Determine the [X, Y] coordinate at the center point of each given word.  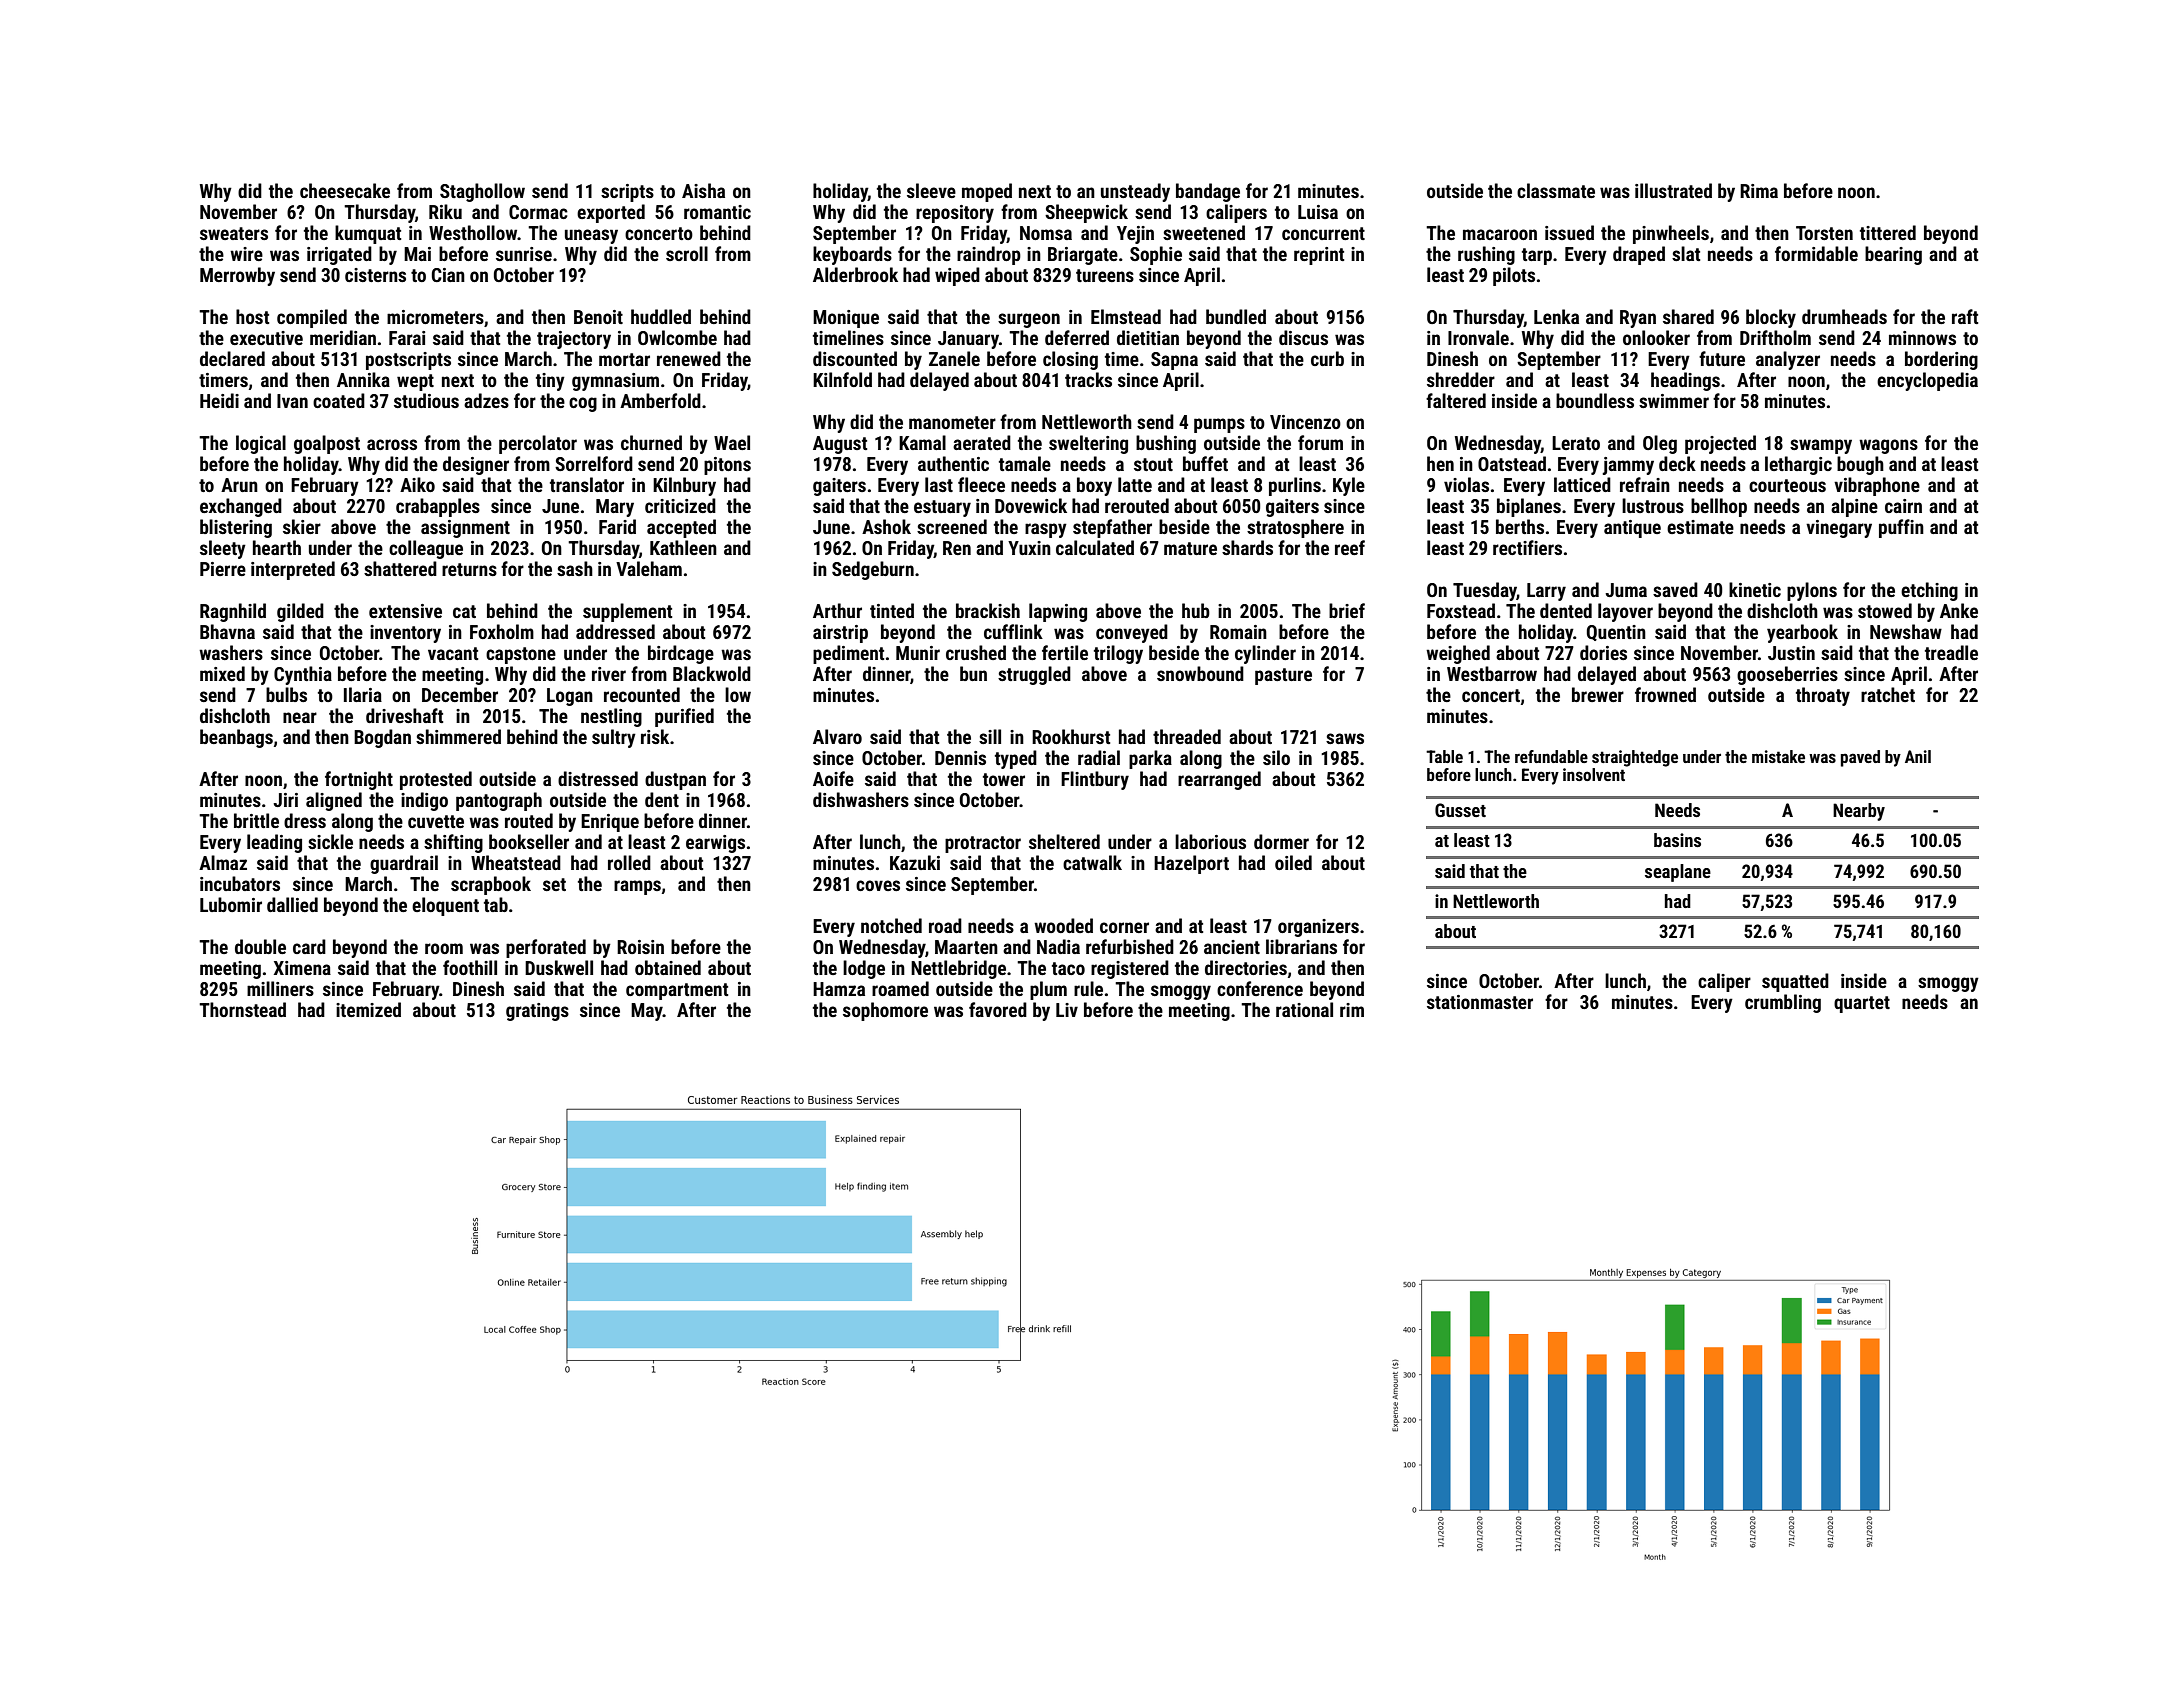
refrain [1645, 484]
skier [302, 526]
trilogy [1118, 654]
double [260, 946]
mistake [1778, 756]
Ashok [886, 526]
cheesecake [345, 190]
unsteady [1135, 192]
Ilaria [363, 694]
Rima [1759, 191]
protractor [983, 844]
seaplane [1678, 873]
